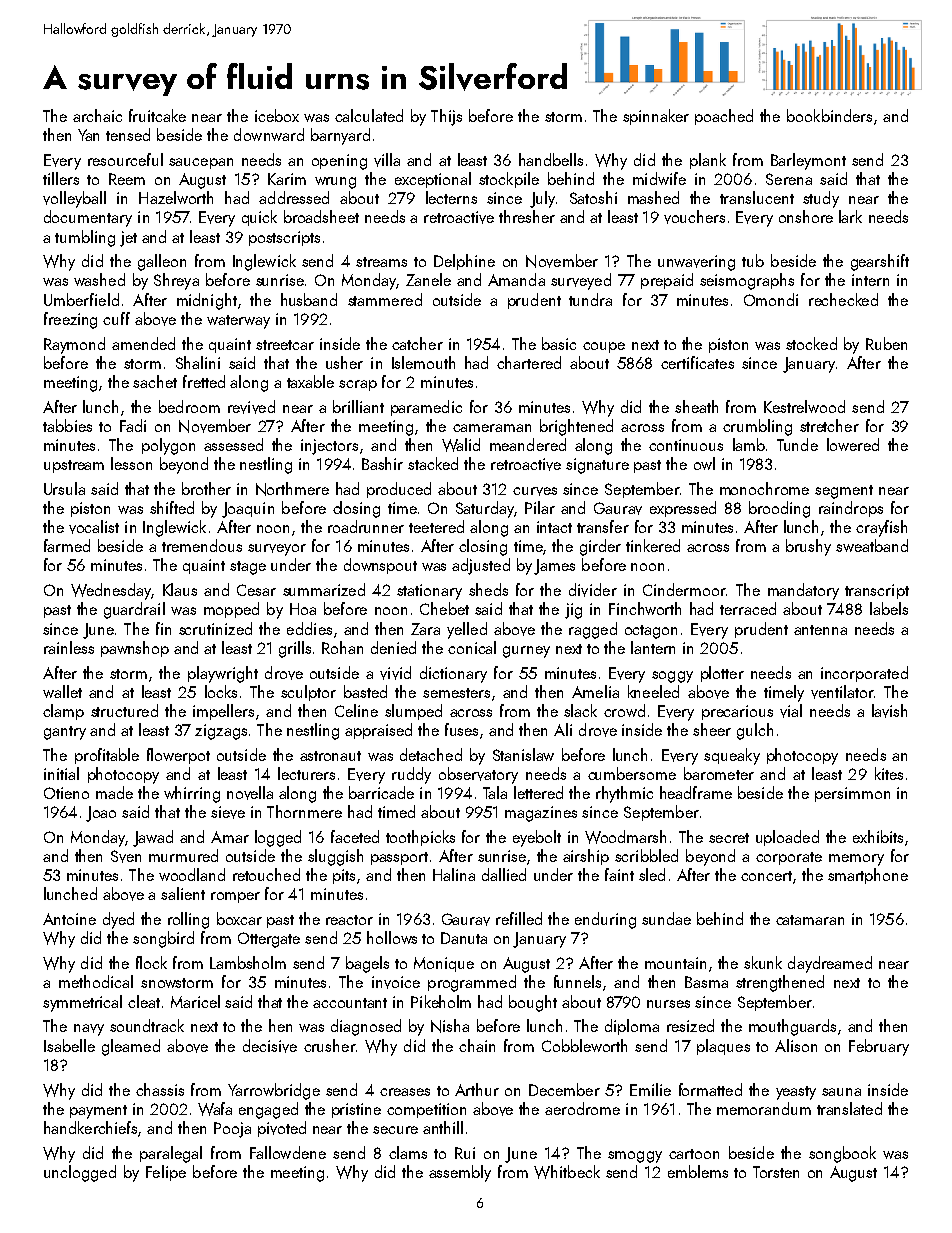  Describe the element at coordinates (228, 812) in the image. I see `sieve` at that location.
